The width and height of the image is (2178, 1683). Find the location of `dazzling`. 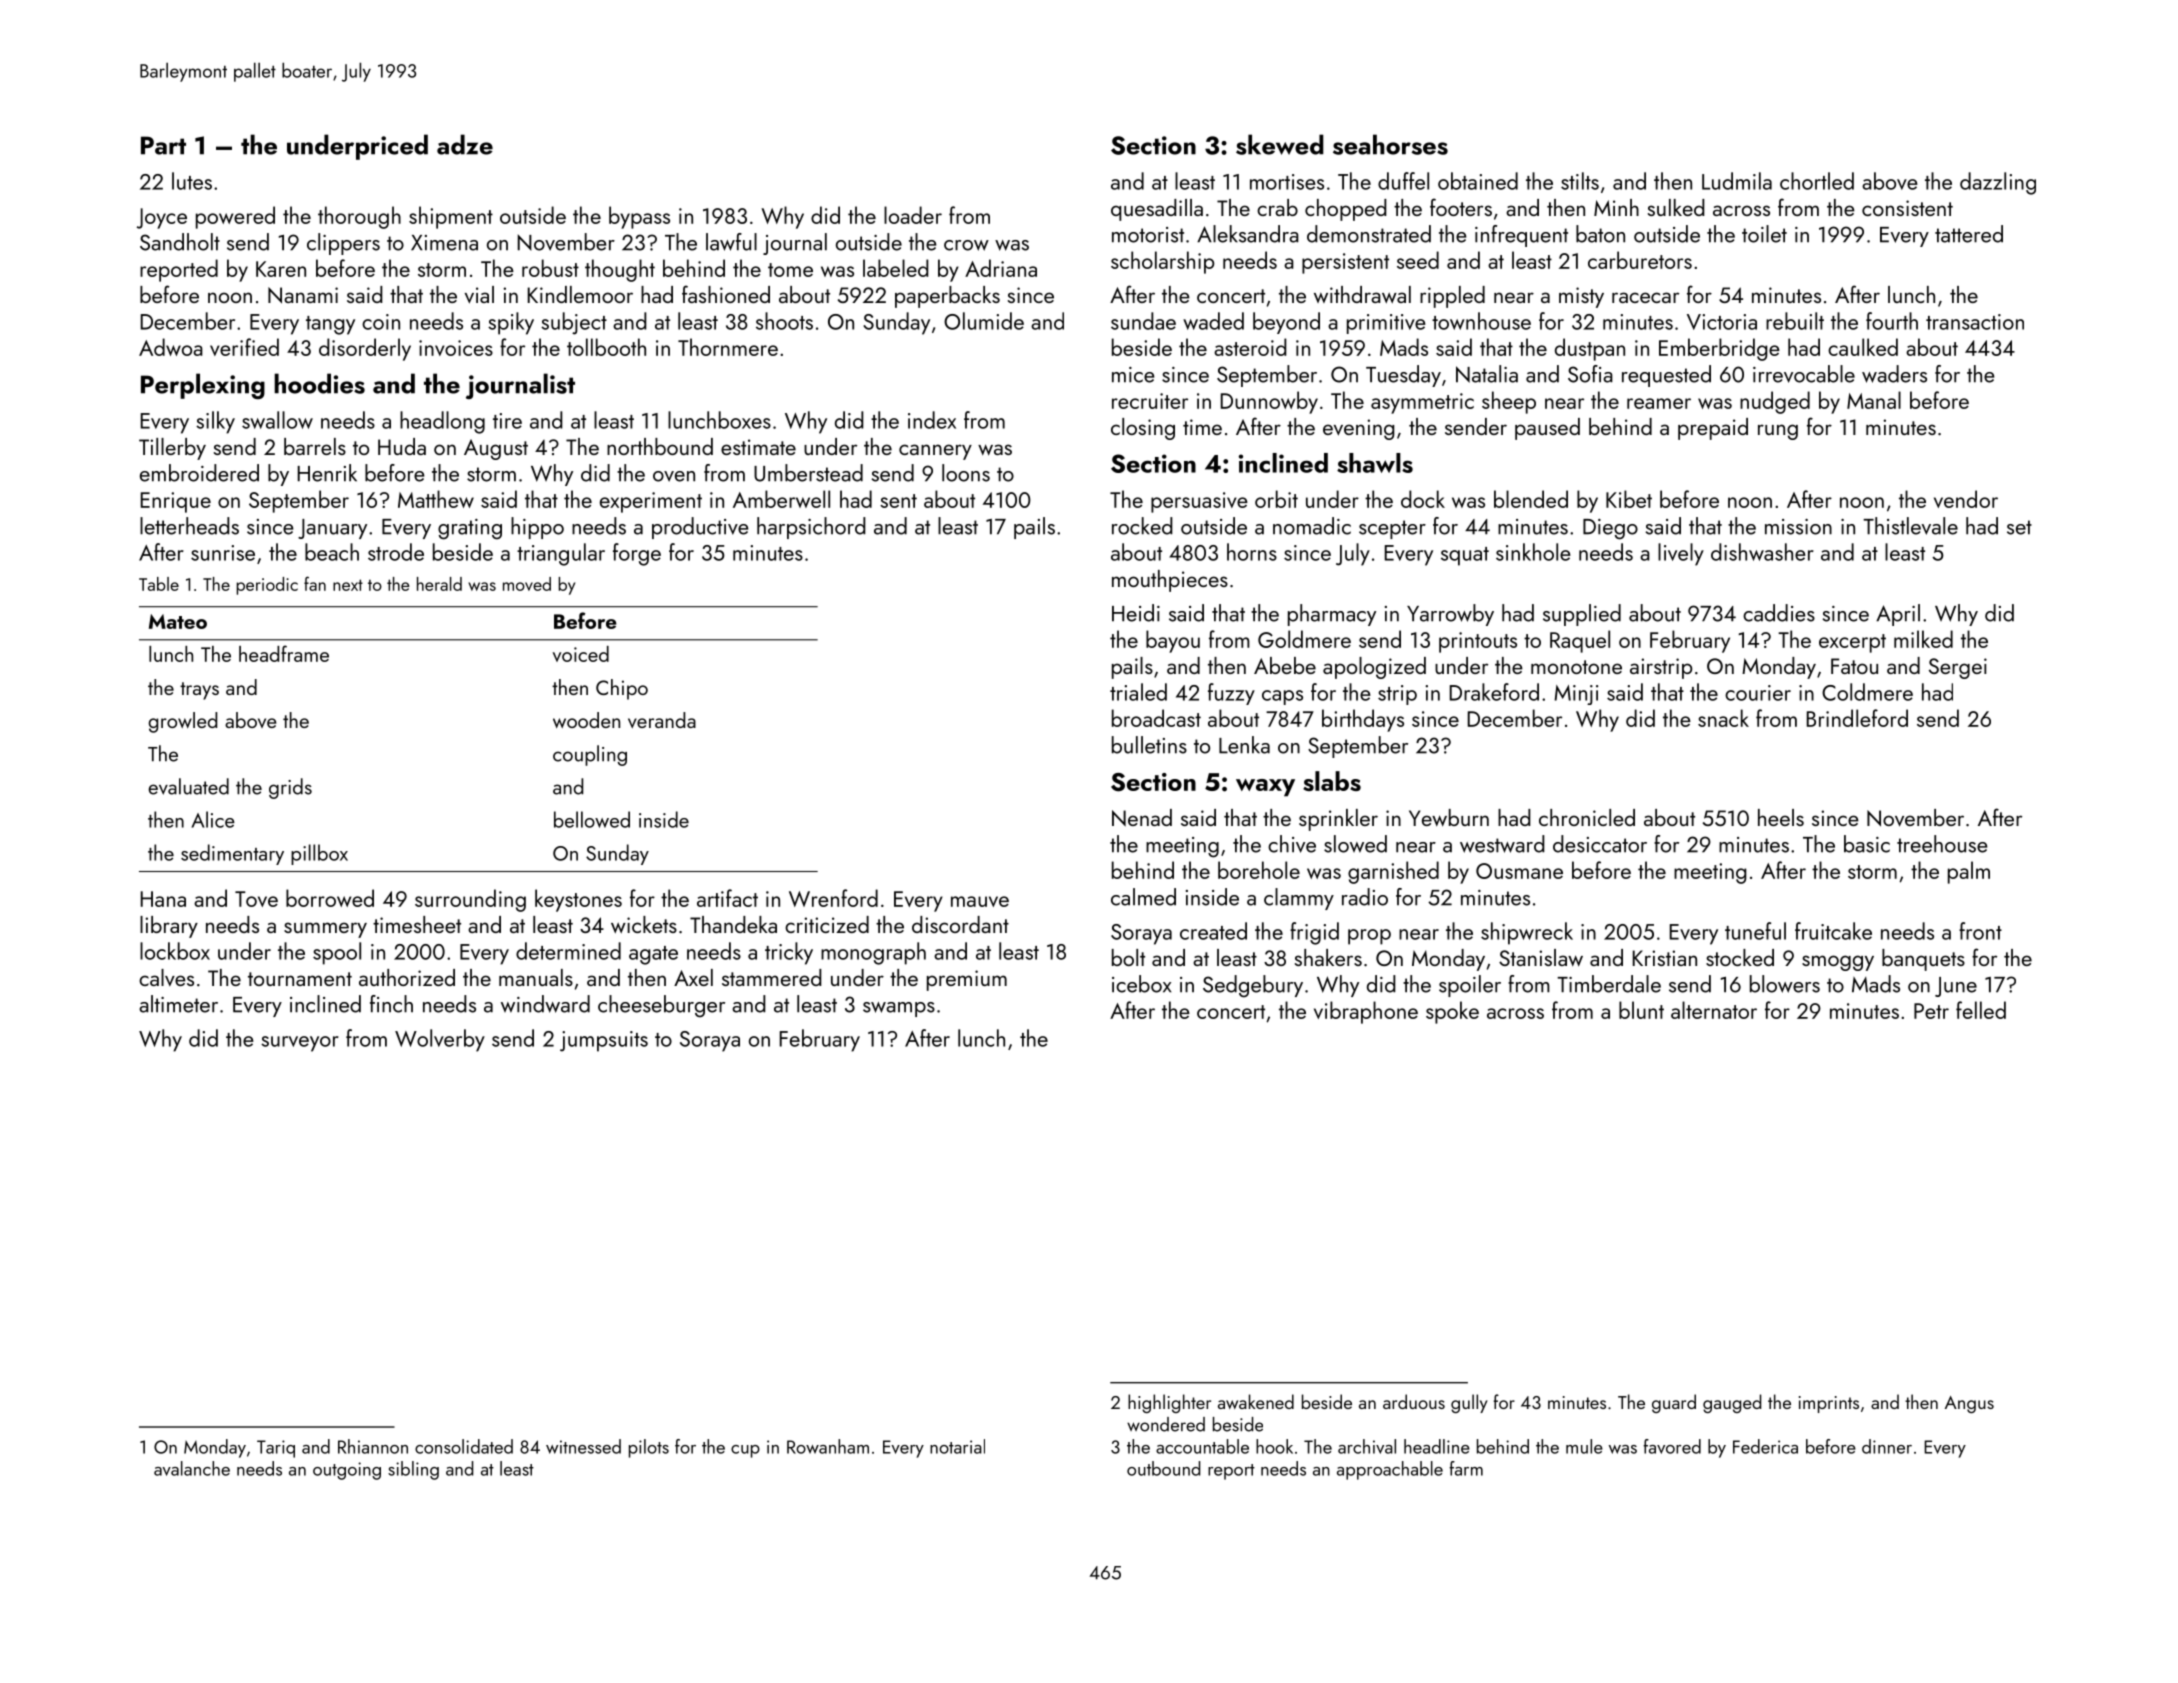

dazzling is located at coordinates (1998, 183).
